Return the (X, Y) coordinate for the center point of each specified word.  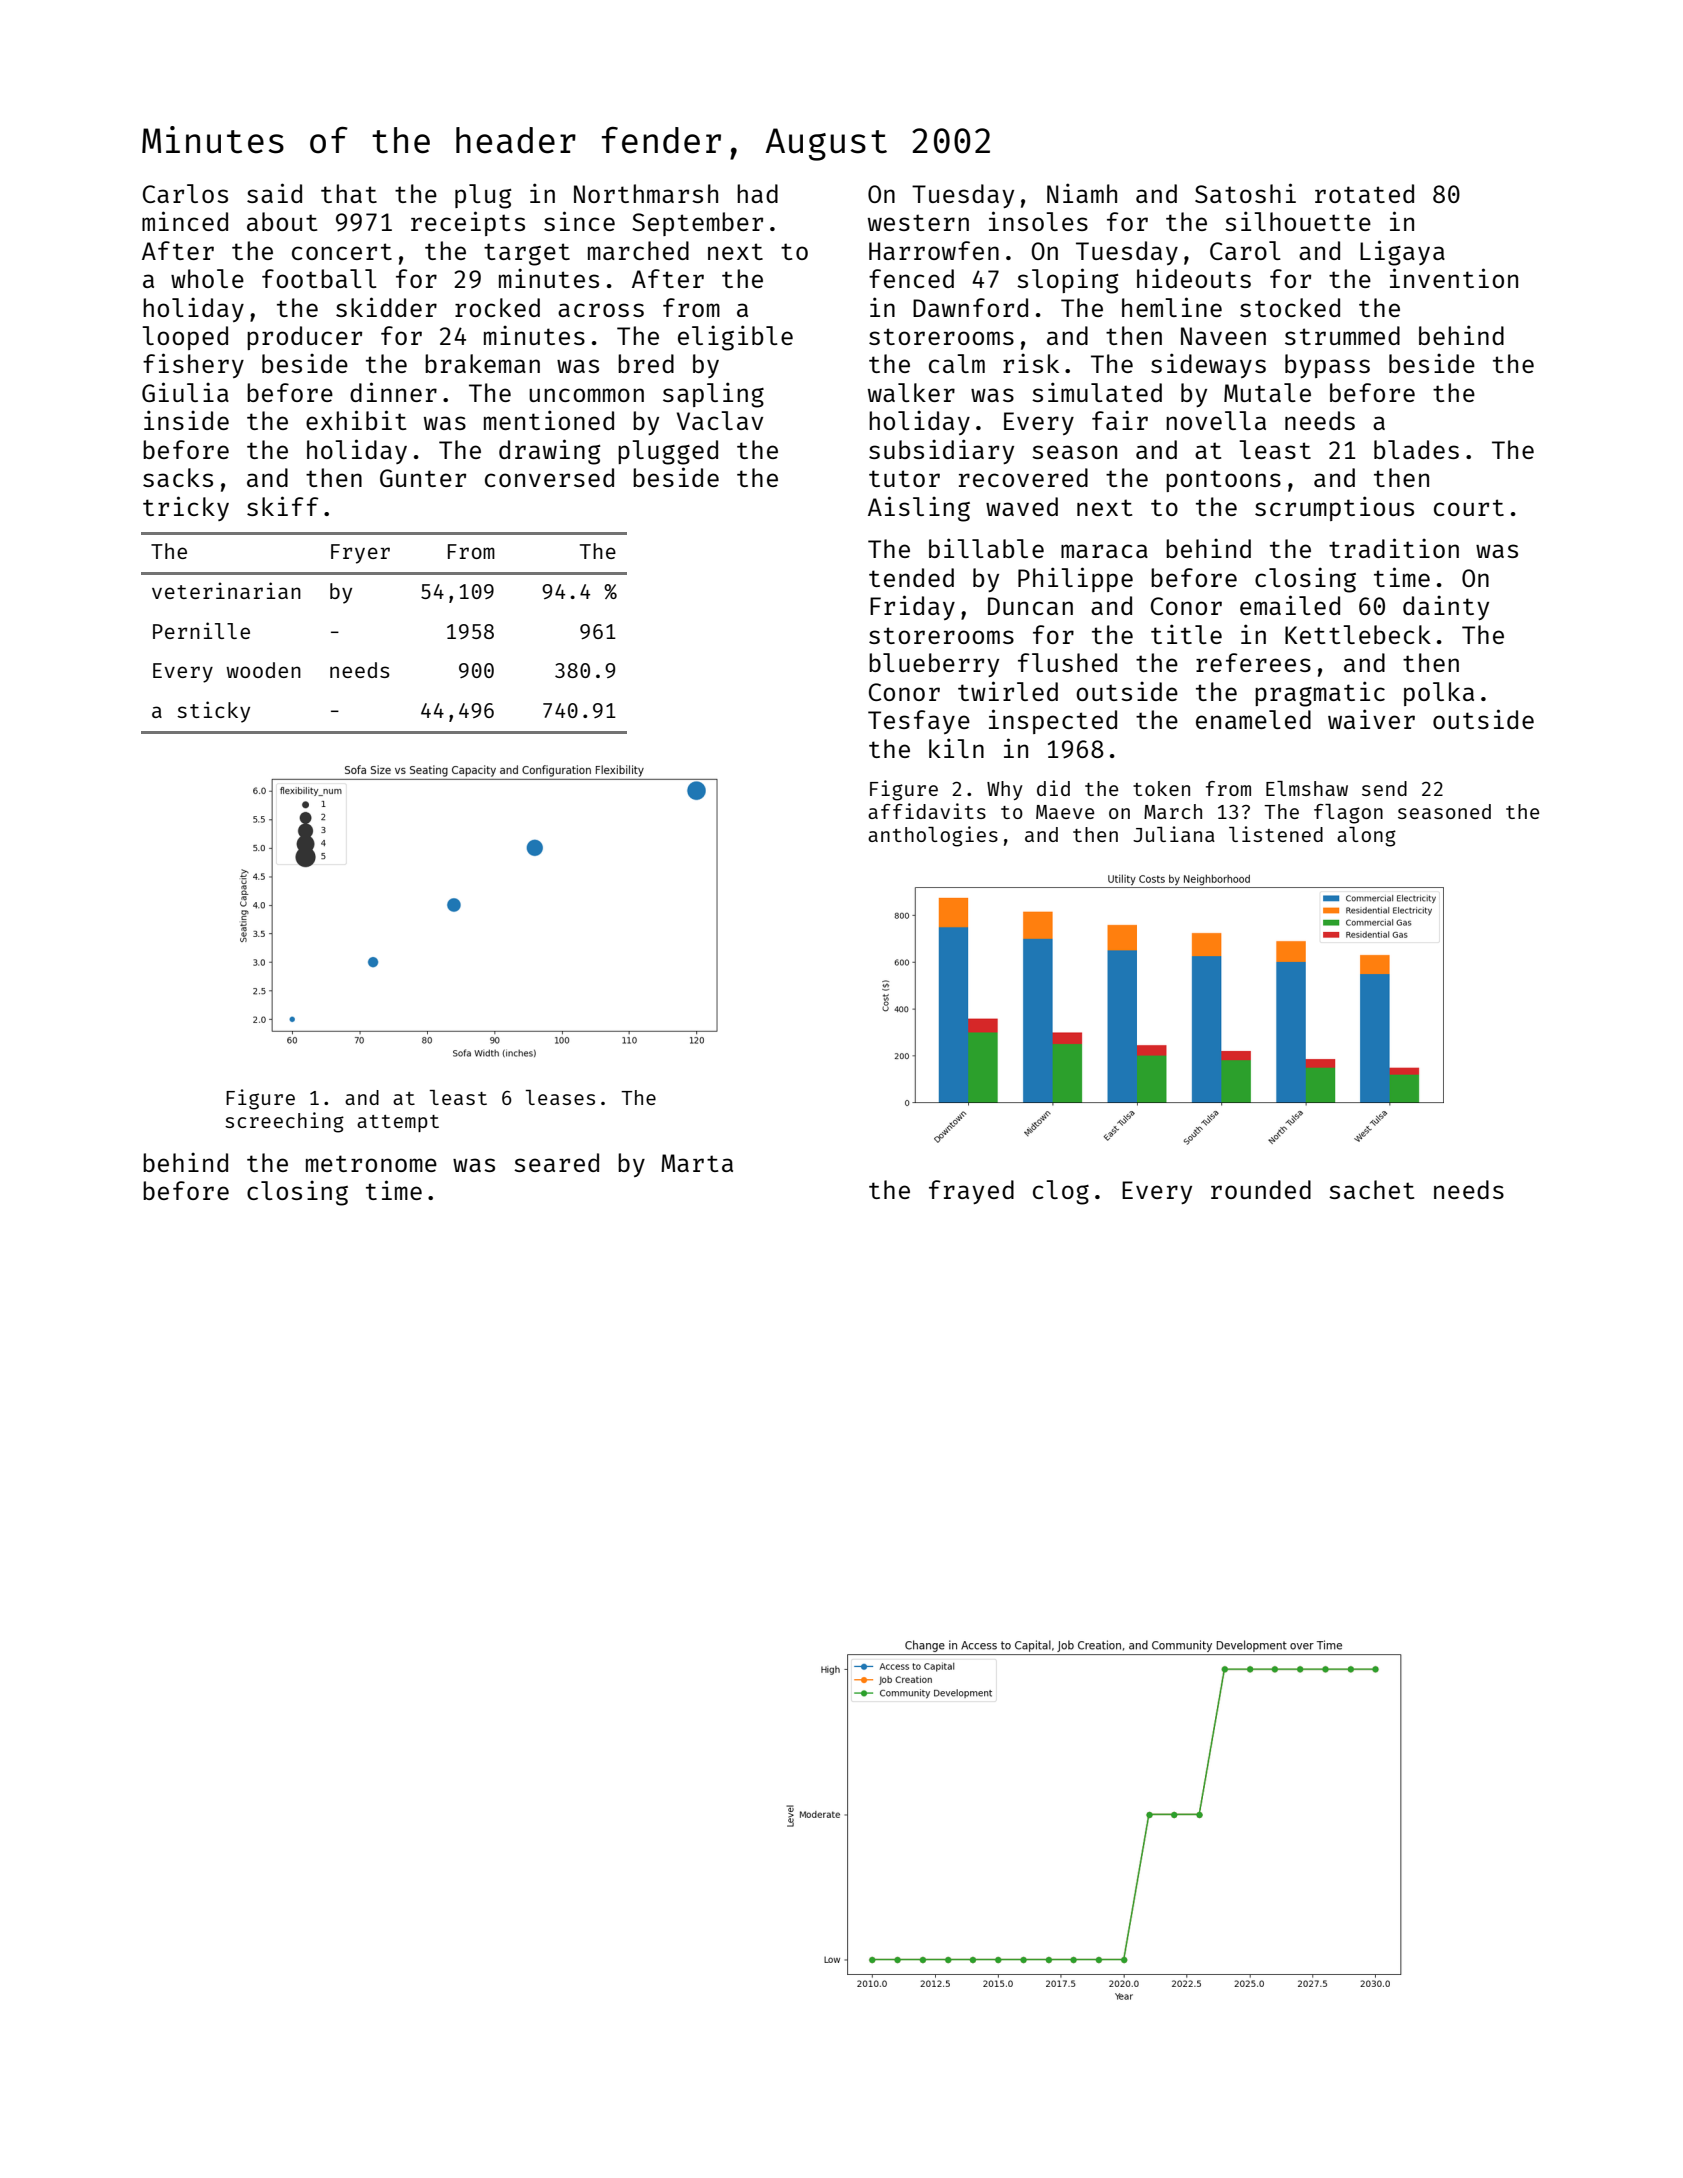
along (1366, 837)
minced (185, 221)
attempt (398, 1123)
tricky (186, 508)
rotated (1364, 193)
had (757, 193)
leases (560, 1097)
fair (1120, 420)
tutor (904, 478)
